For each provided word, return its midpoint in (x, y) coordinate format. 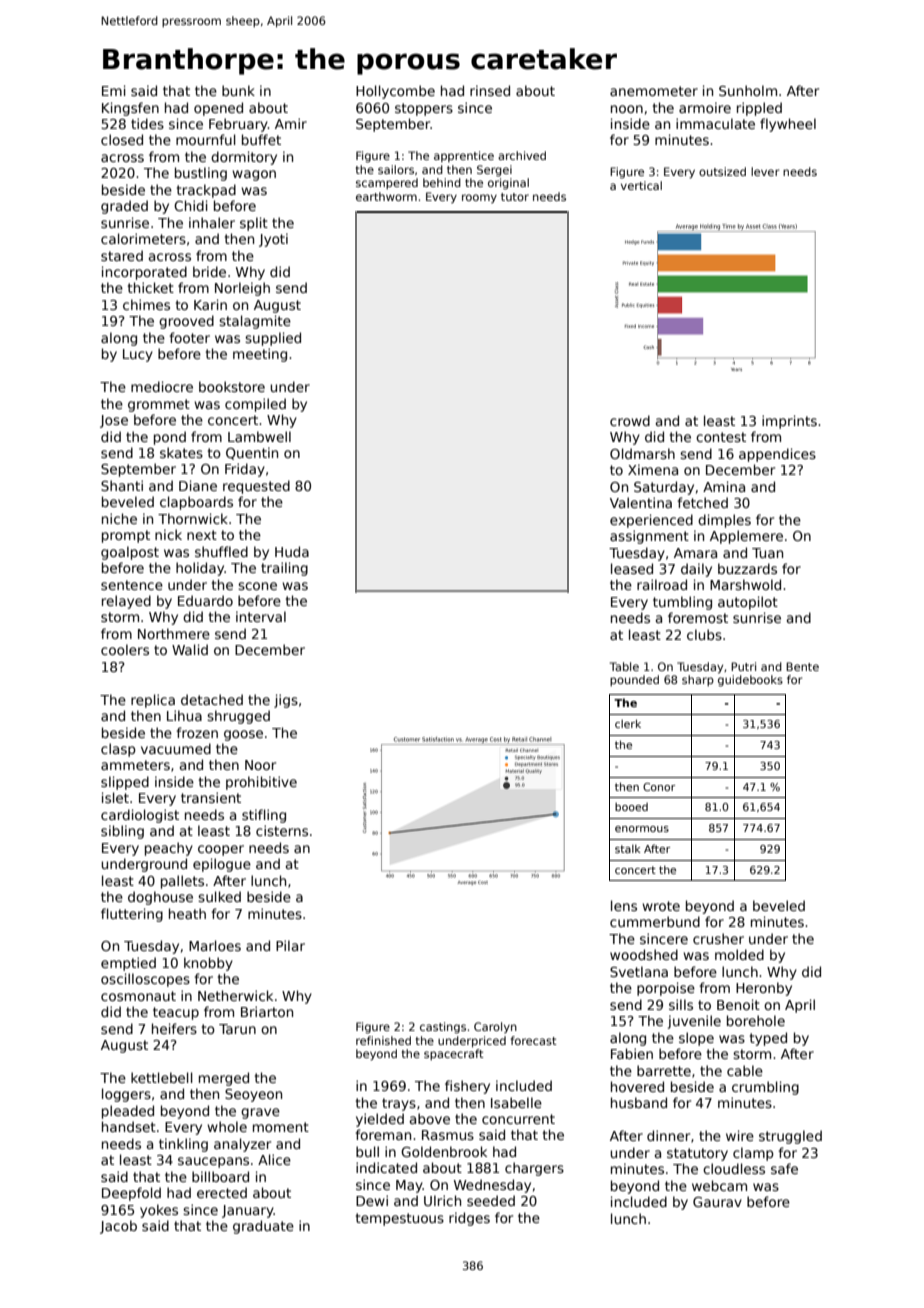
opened (218, 109)
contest (721, 437)
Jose (114, 421)
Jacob (118, 1227)
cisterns (282, 830)
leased (632, 568)
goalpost (130, 553)
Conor (659, 787)
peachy (169, 849)
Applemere (746, 537)
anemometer (654, 91)
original (508, 184)
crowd (630, 420)
